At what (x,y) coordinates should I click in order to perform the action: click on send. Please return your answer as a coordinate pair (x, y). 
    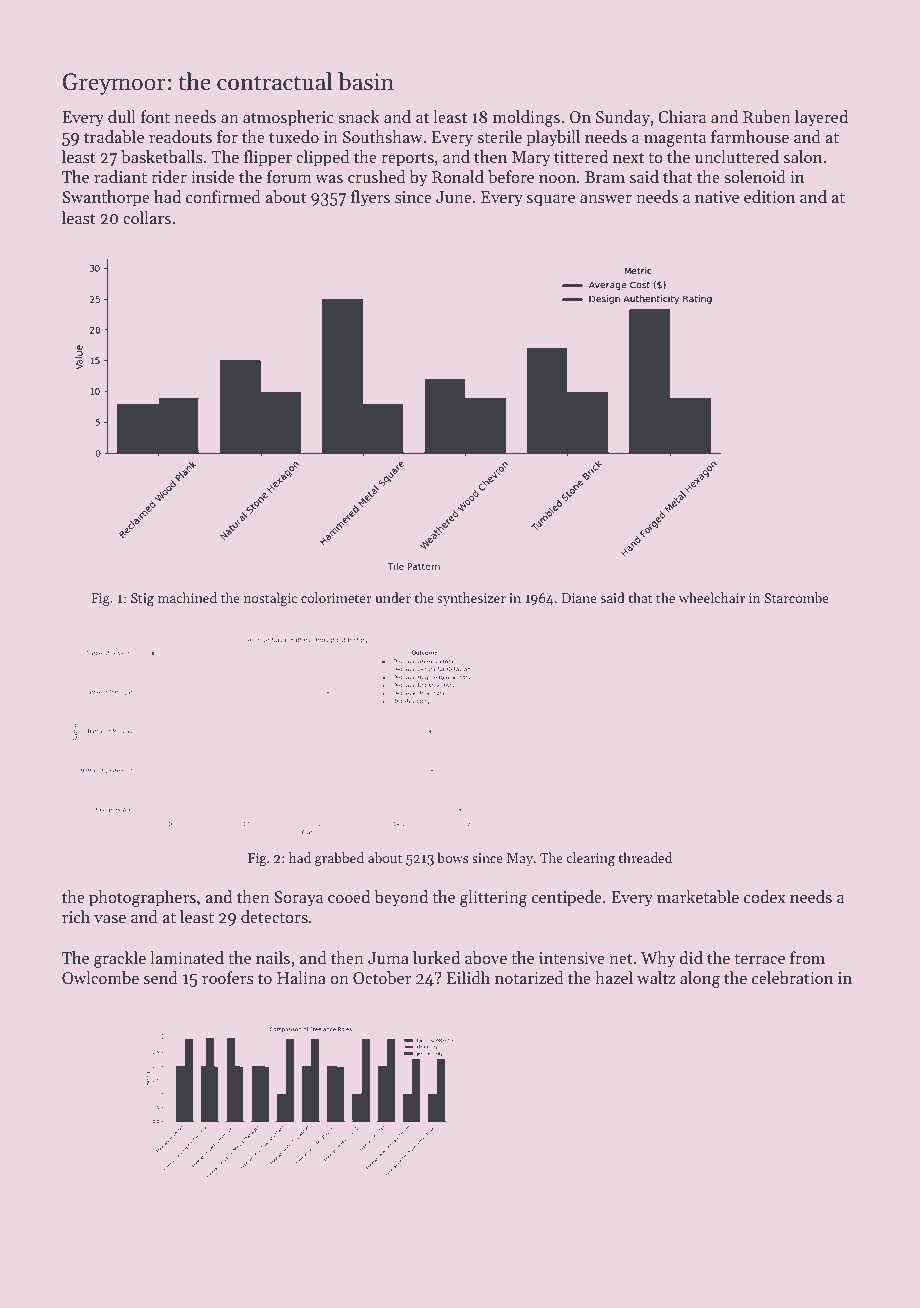
    Looking at the image, I should click on (161, 978).
